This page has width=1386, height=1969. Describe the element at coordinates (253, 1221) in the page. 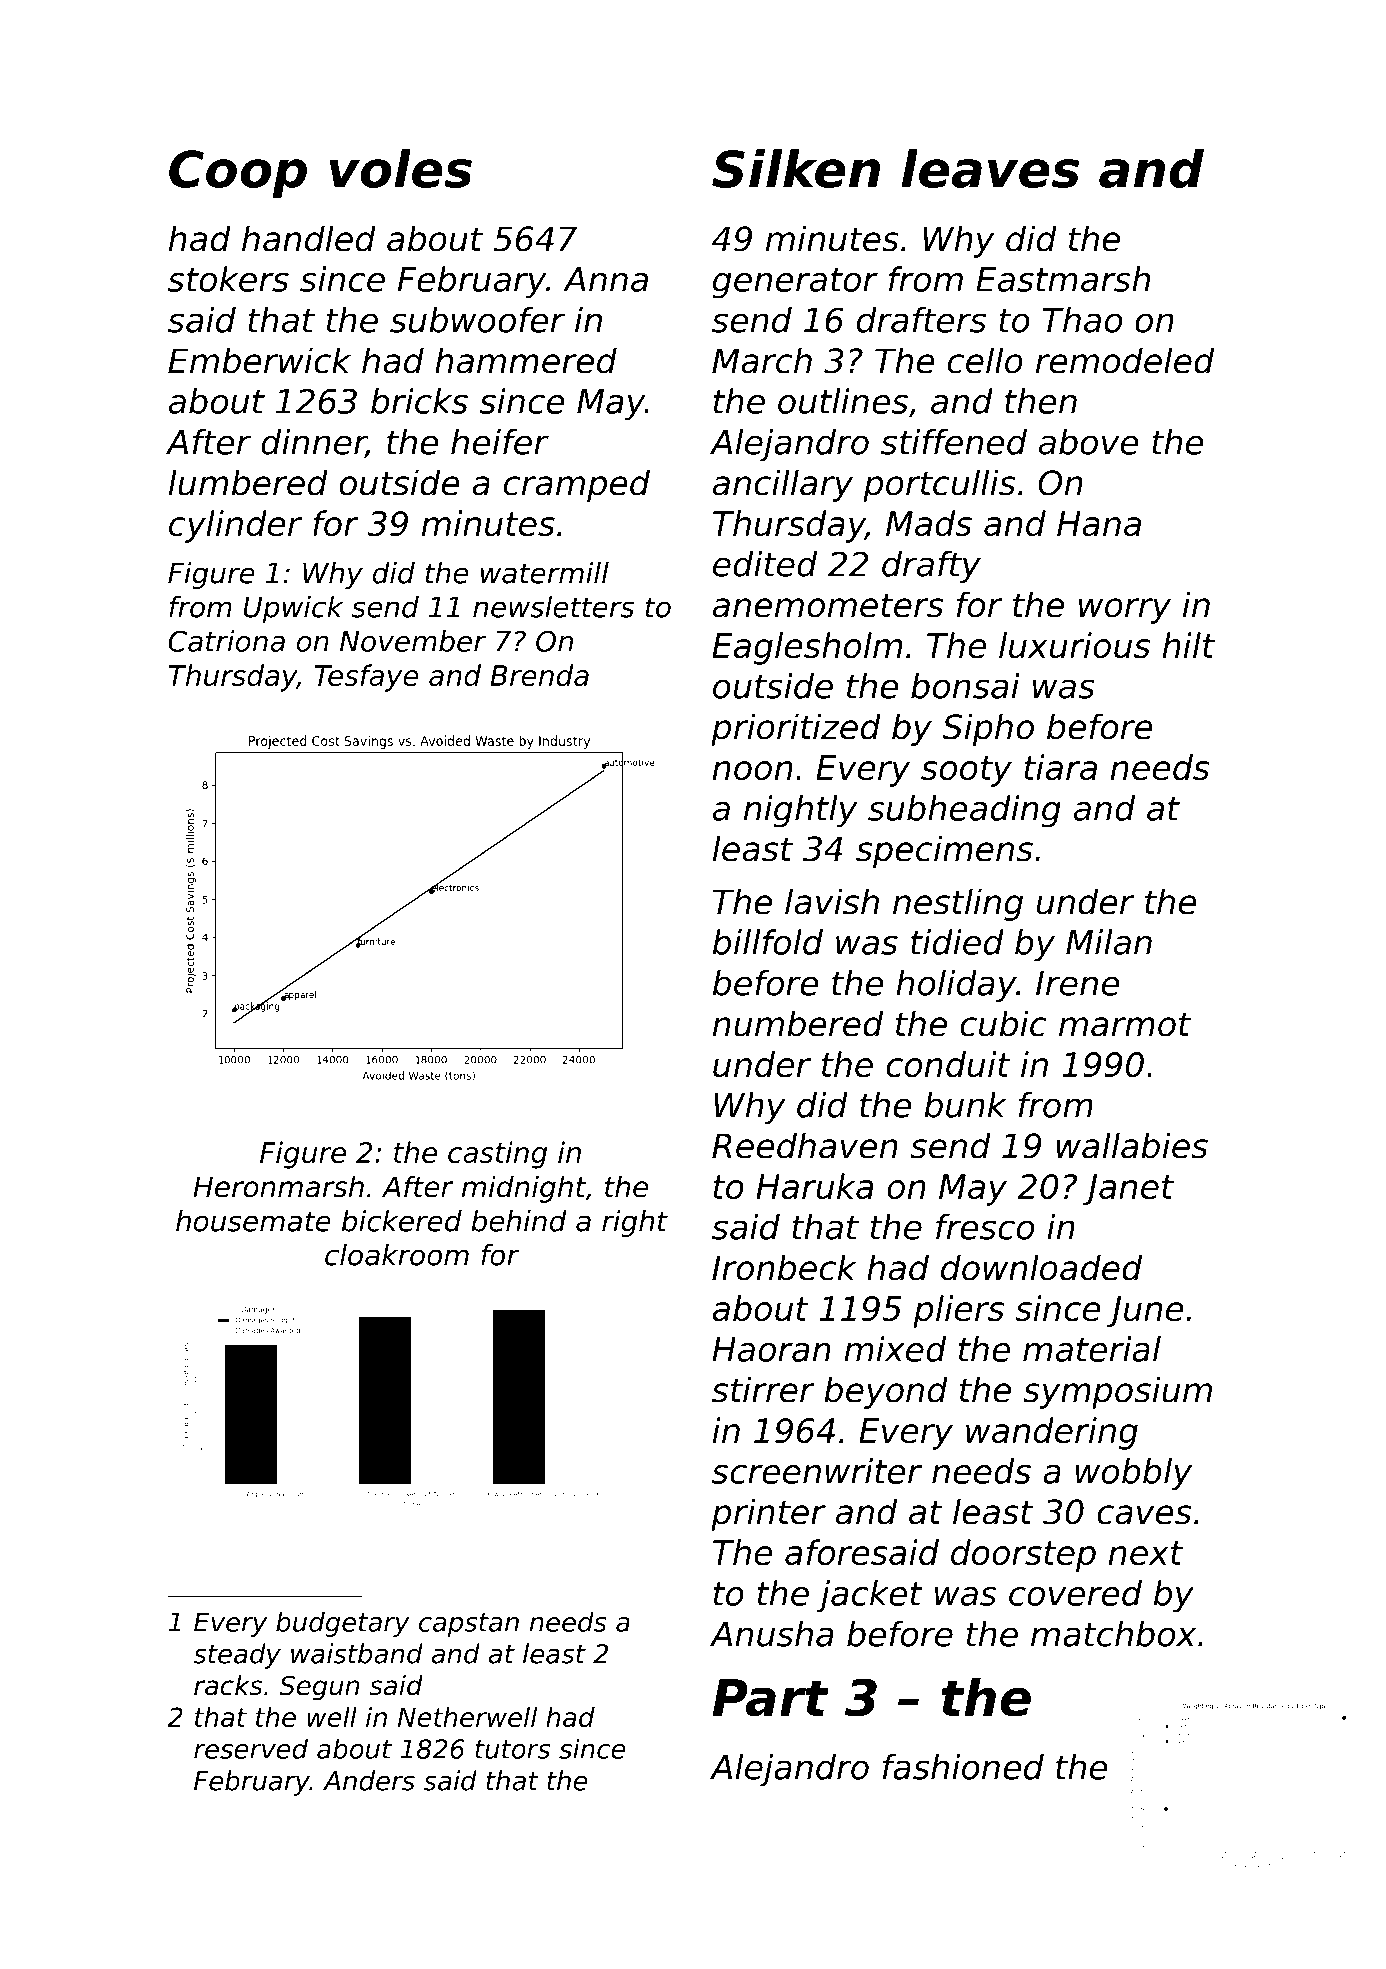

I see `housemate` at that location.
